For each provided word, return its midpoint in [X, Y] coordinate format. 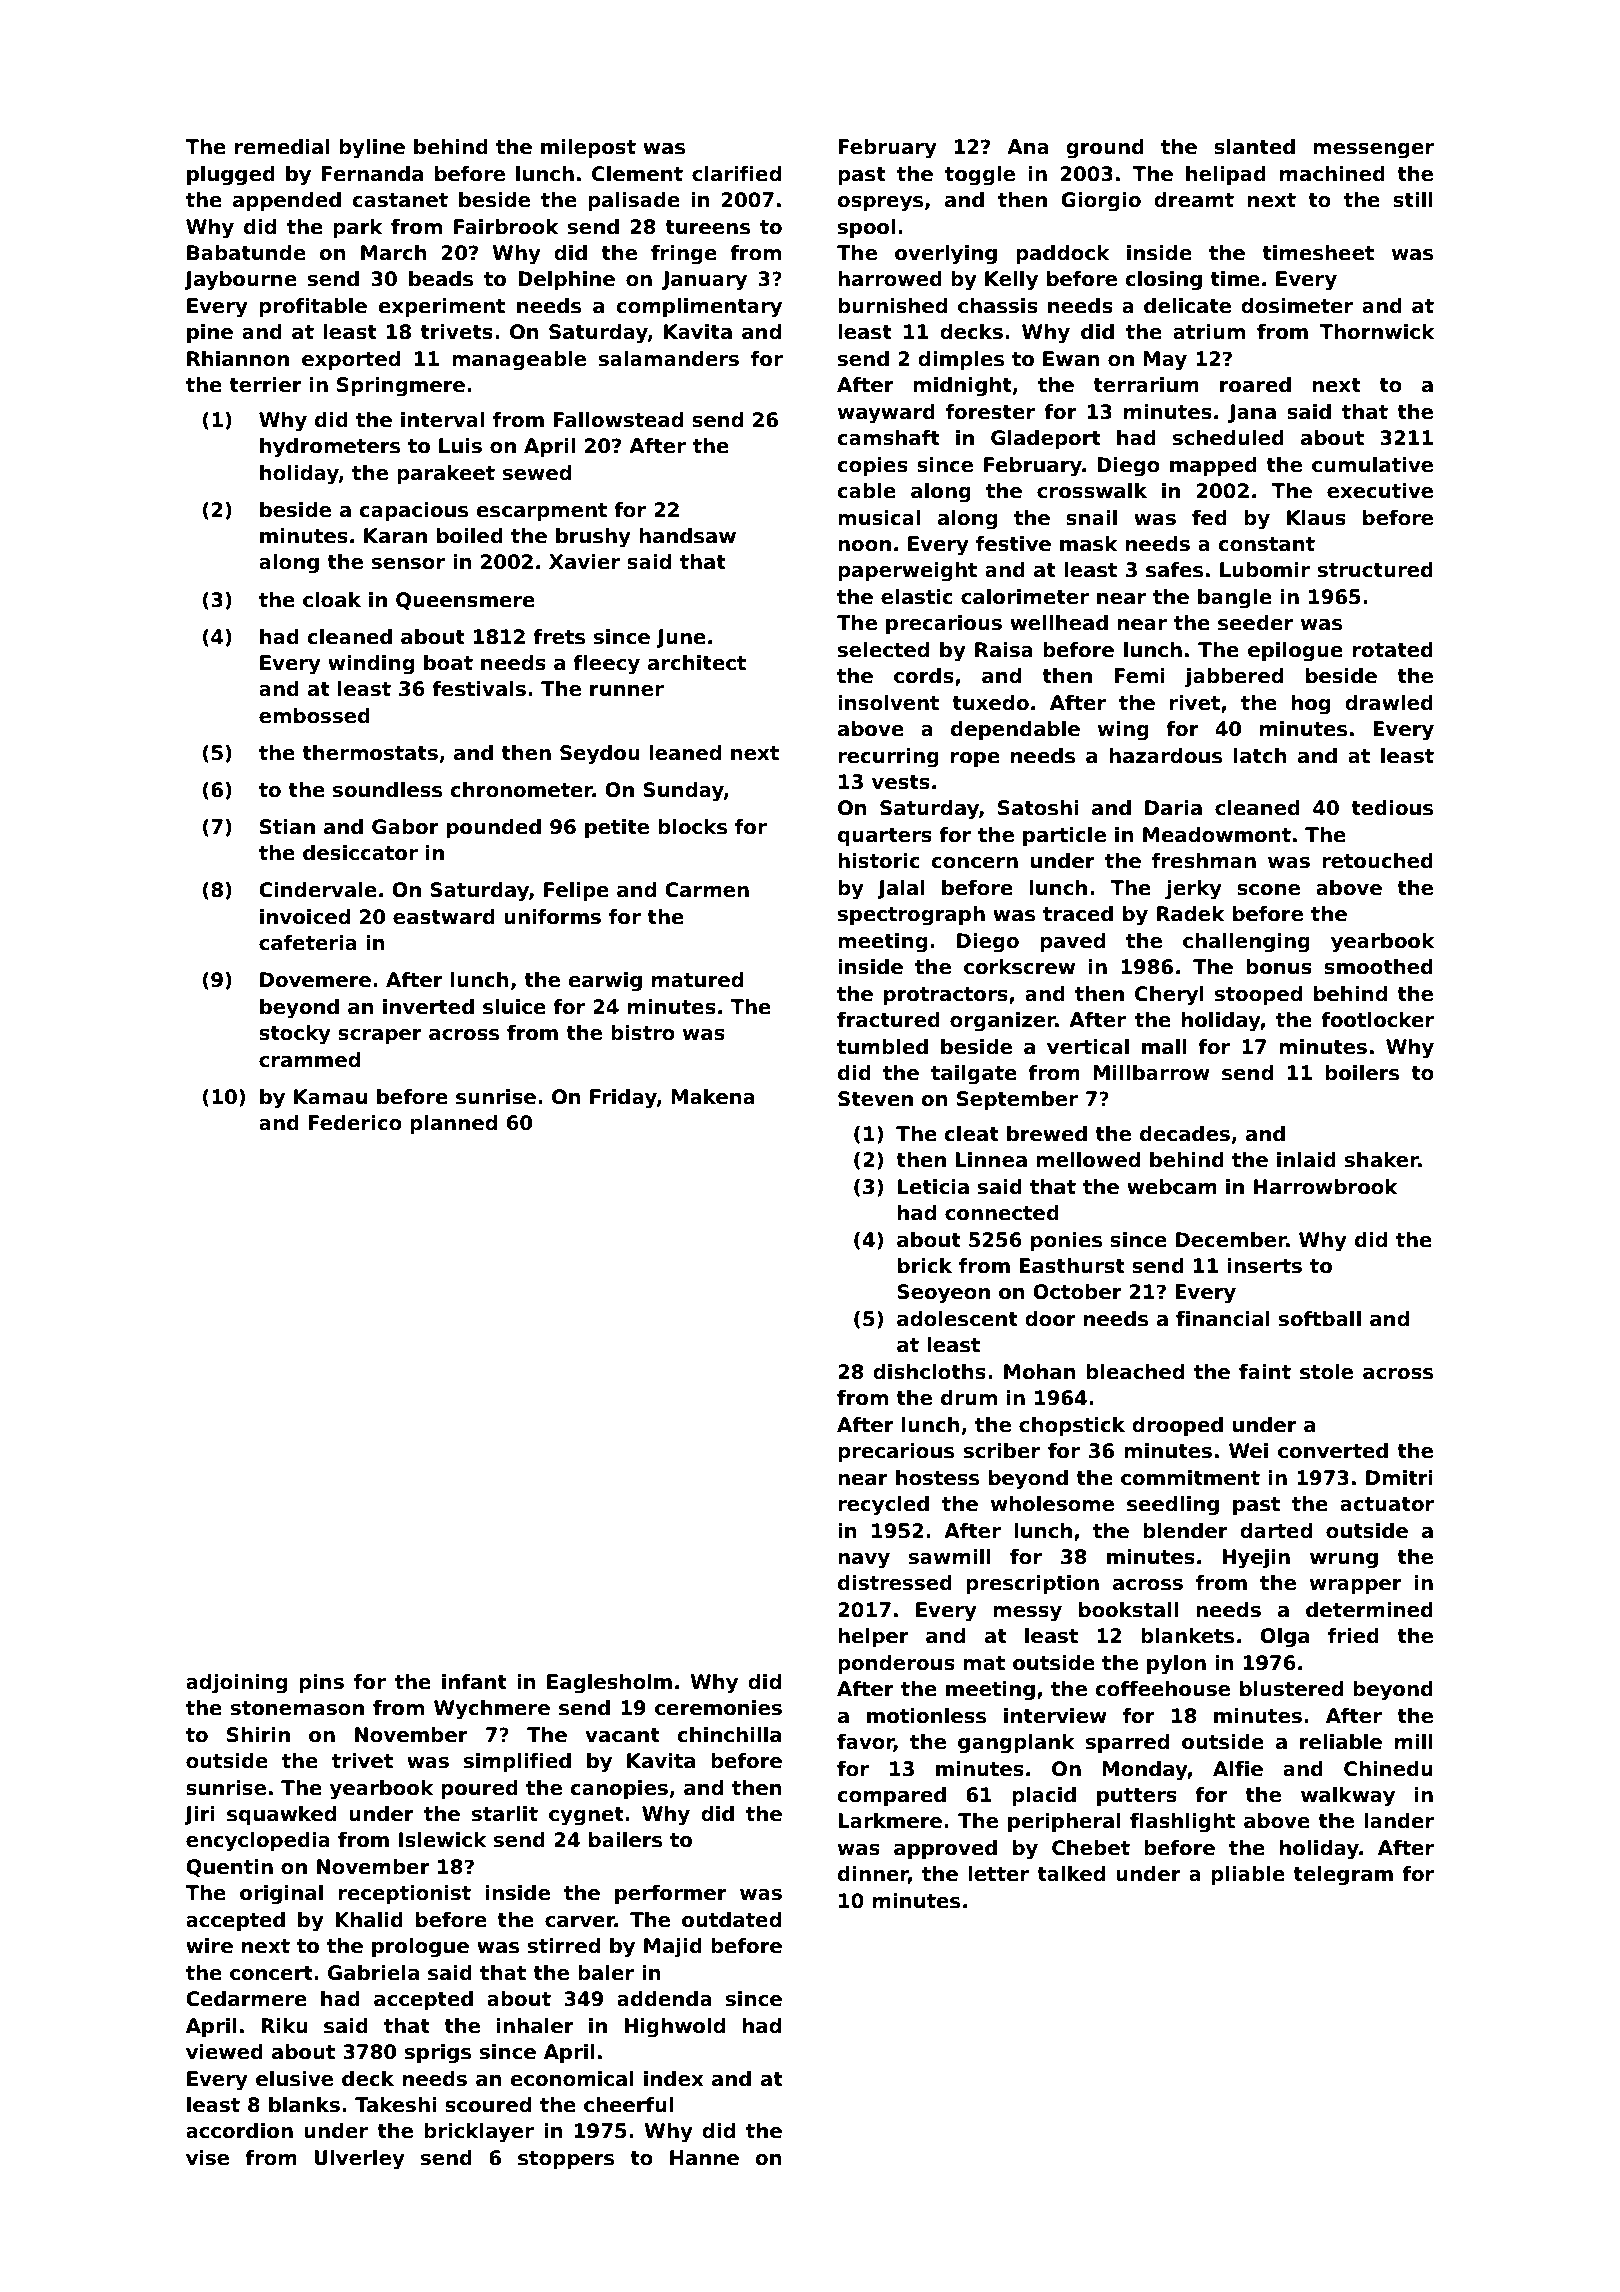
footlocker [1377, 1020]
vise [207, 2158]
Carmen [707, 890]
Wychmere [492, 1710]
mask [1089, 544]
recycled [883, 1506]
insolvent [888, 703]
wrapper [1356, 1586]
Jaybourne [240, 281]
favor [865, 1743]
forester [990, 412]
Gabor [405, 827]
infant [474, 1682]
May [1165, 361]
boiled [470, 536]
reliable [1341, 1742]
